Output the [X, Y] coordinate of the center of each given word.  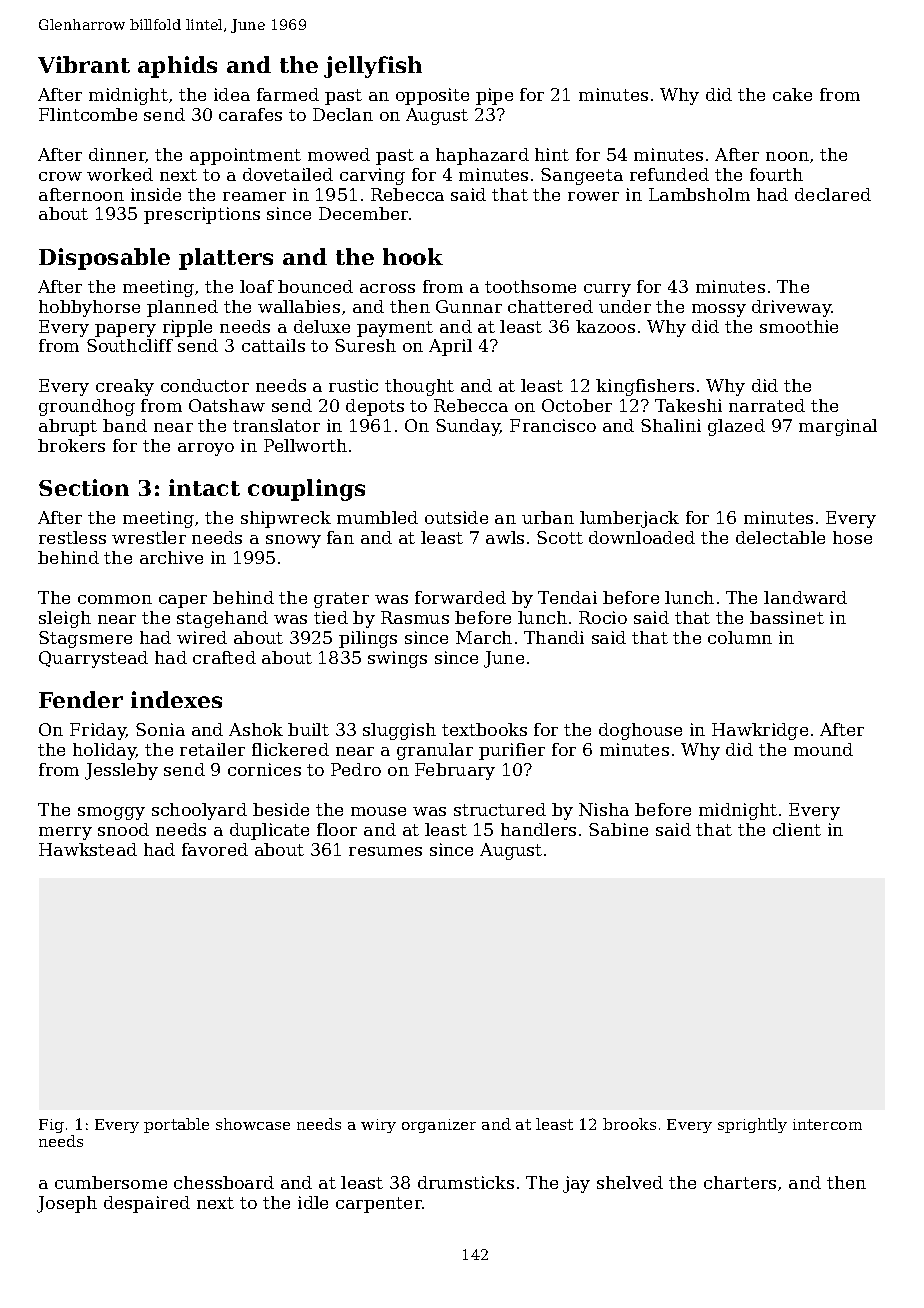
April [450, 347]
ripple [187, 328]
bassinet [787, 617]
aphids [177, 67]
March [484, 637]
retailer [212, 749]
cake [792, 94]
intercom [827, 1124]
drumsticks [466, 1182]
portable [176, 1125]
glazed [736, 427]
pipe [494, 96]
